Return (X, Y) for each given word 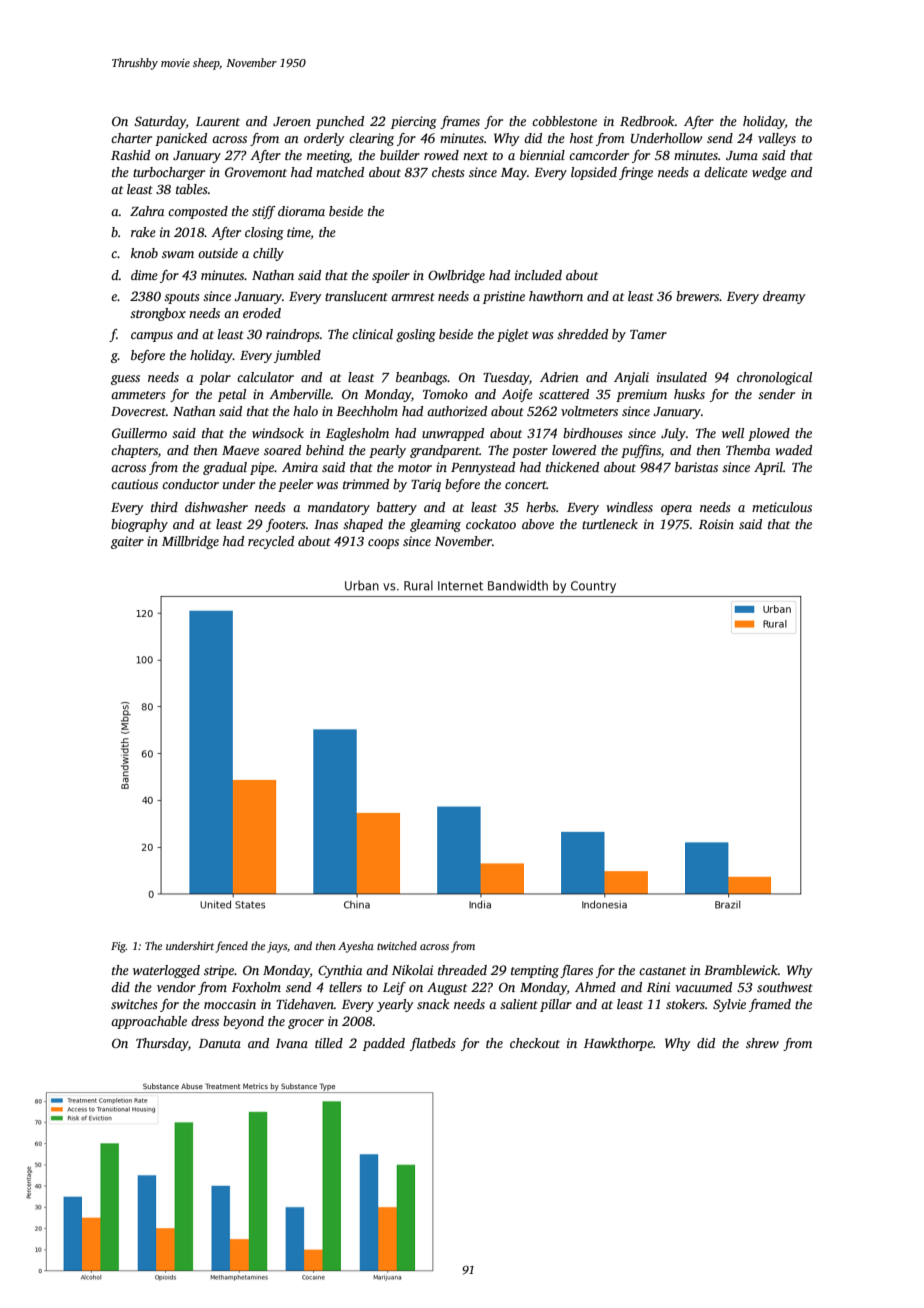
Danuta (220, 1043)
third (164, 507)
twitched (397, 945)
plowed (769, 434)
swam (178, 254)
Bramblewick (741, 970)
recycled (271, 542)
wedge (769, 173)
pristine (504, 297)
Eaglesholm (357, 434)
